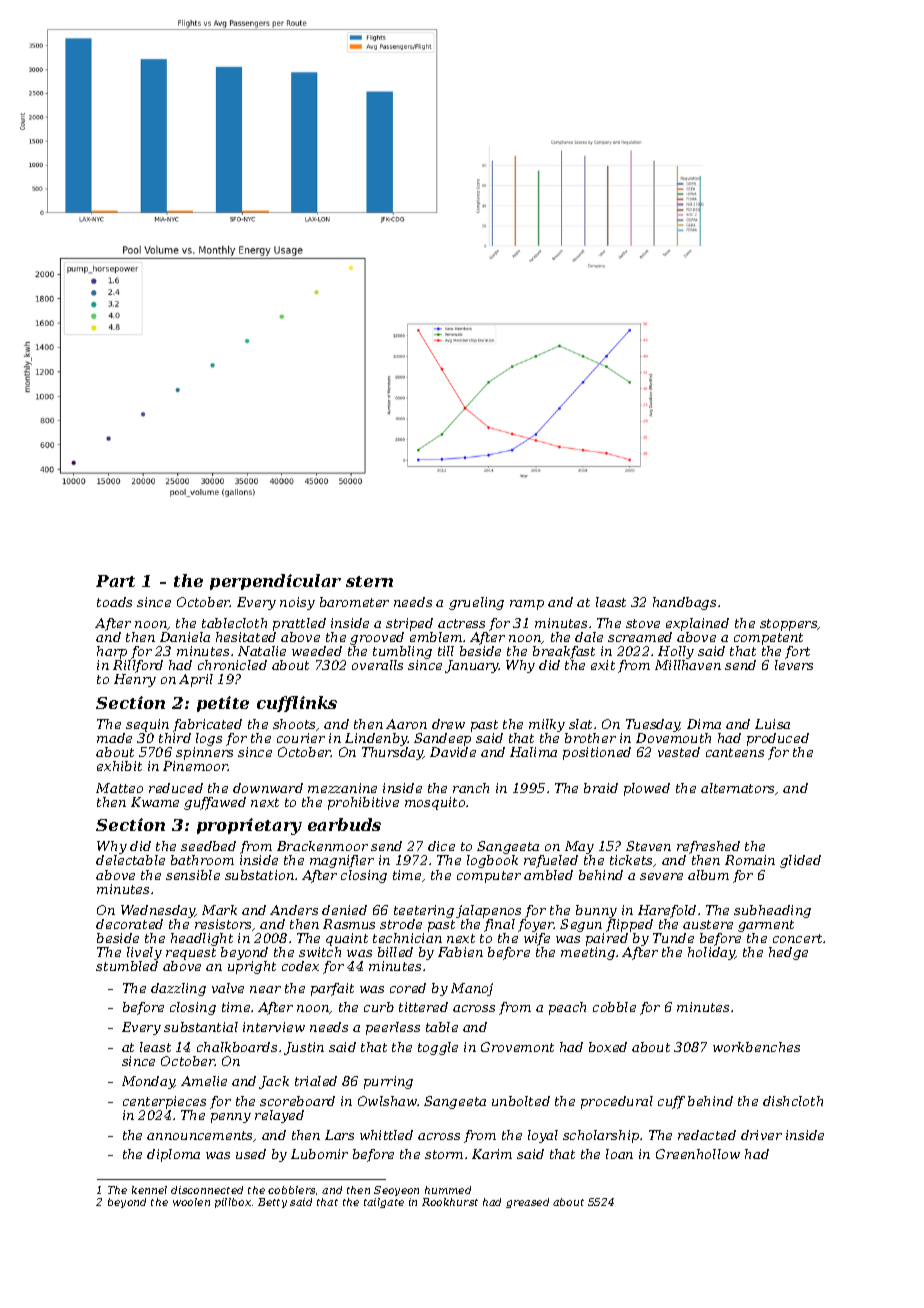 This screenshot has width=924, height=1308. What do you see at coordinates (446, 651) in the screenshot?
I see `till` at bounding box center [446, 651].
